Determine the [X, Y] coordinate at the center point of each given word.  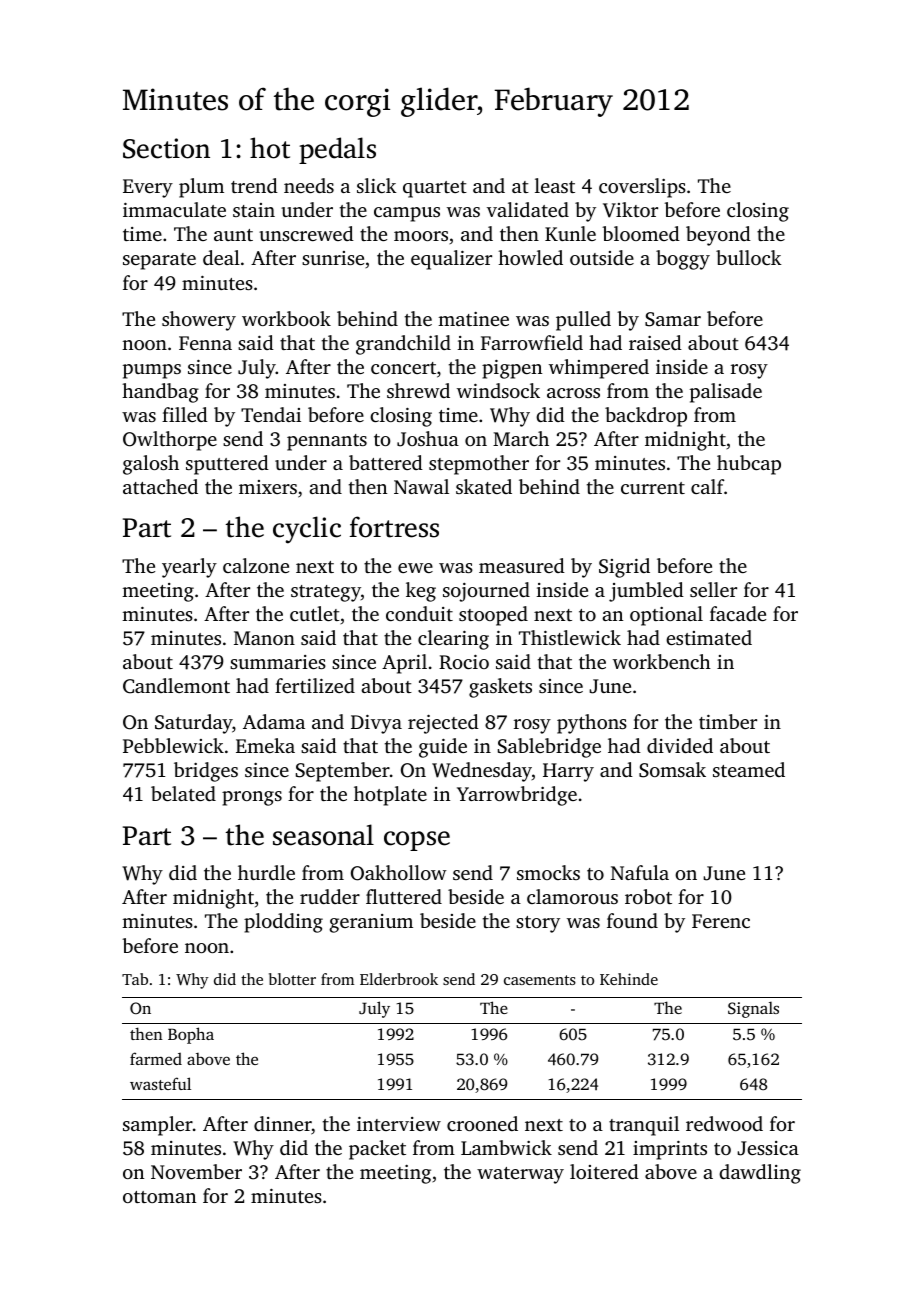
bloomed [641, 233]
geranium [371, 923]
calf [707, 486]
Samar [673, 319]
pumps [152, 371]
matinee [473, 319]
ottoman [159, 1197]
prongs [252, 798]
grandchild [403, 345]
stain [254, 210]
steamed [749, 769]
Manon [264, 638]
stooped [493, 616]
